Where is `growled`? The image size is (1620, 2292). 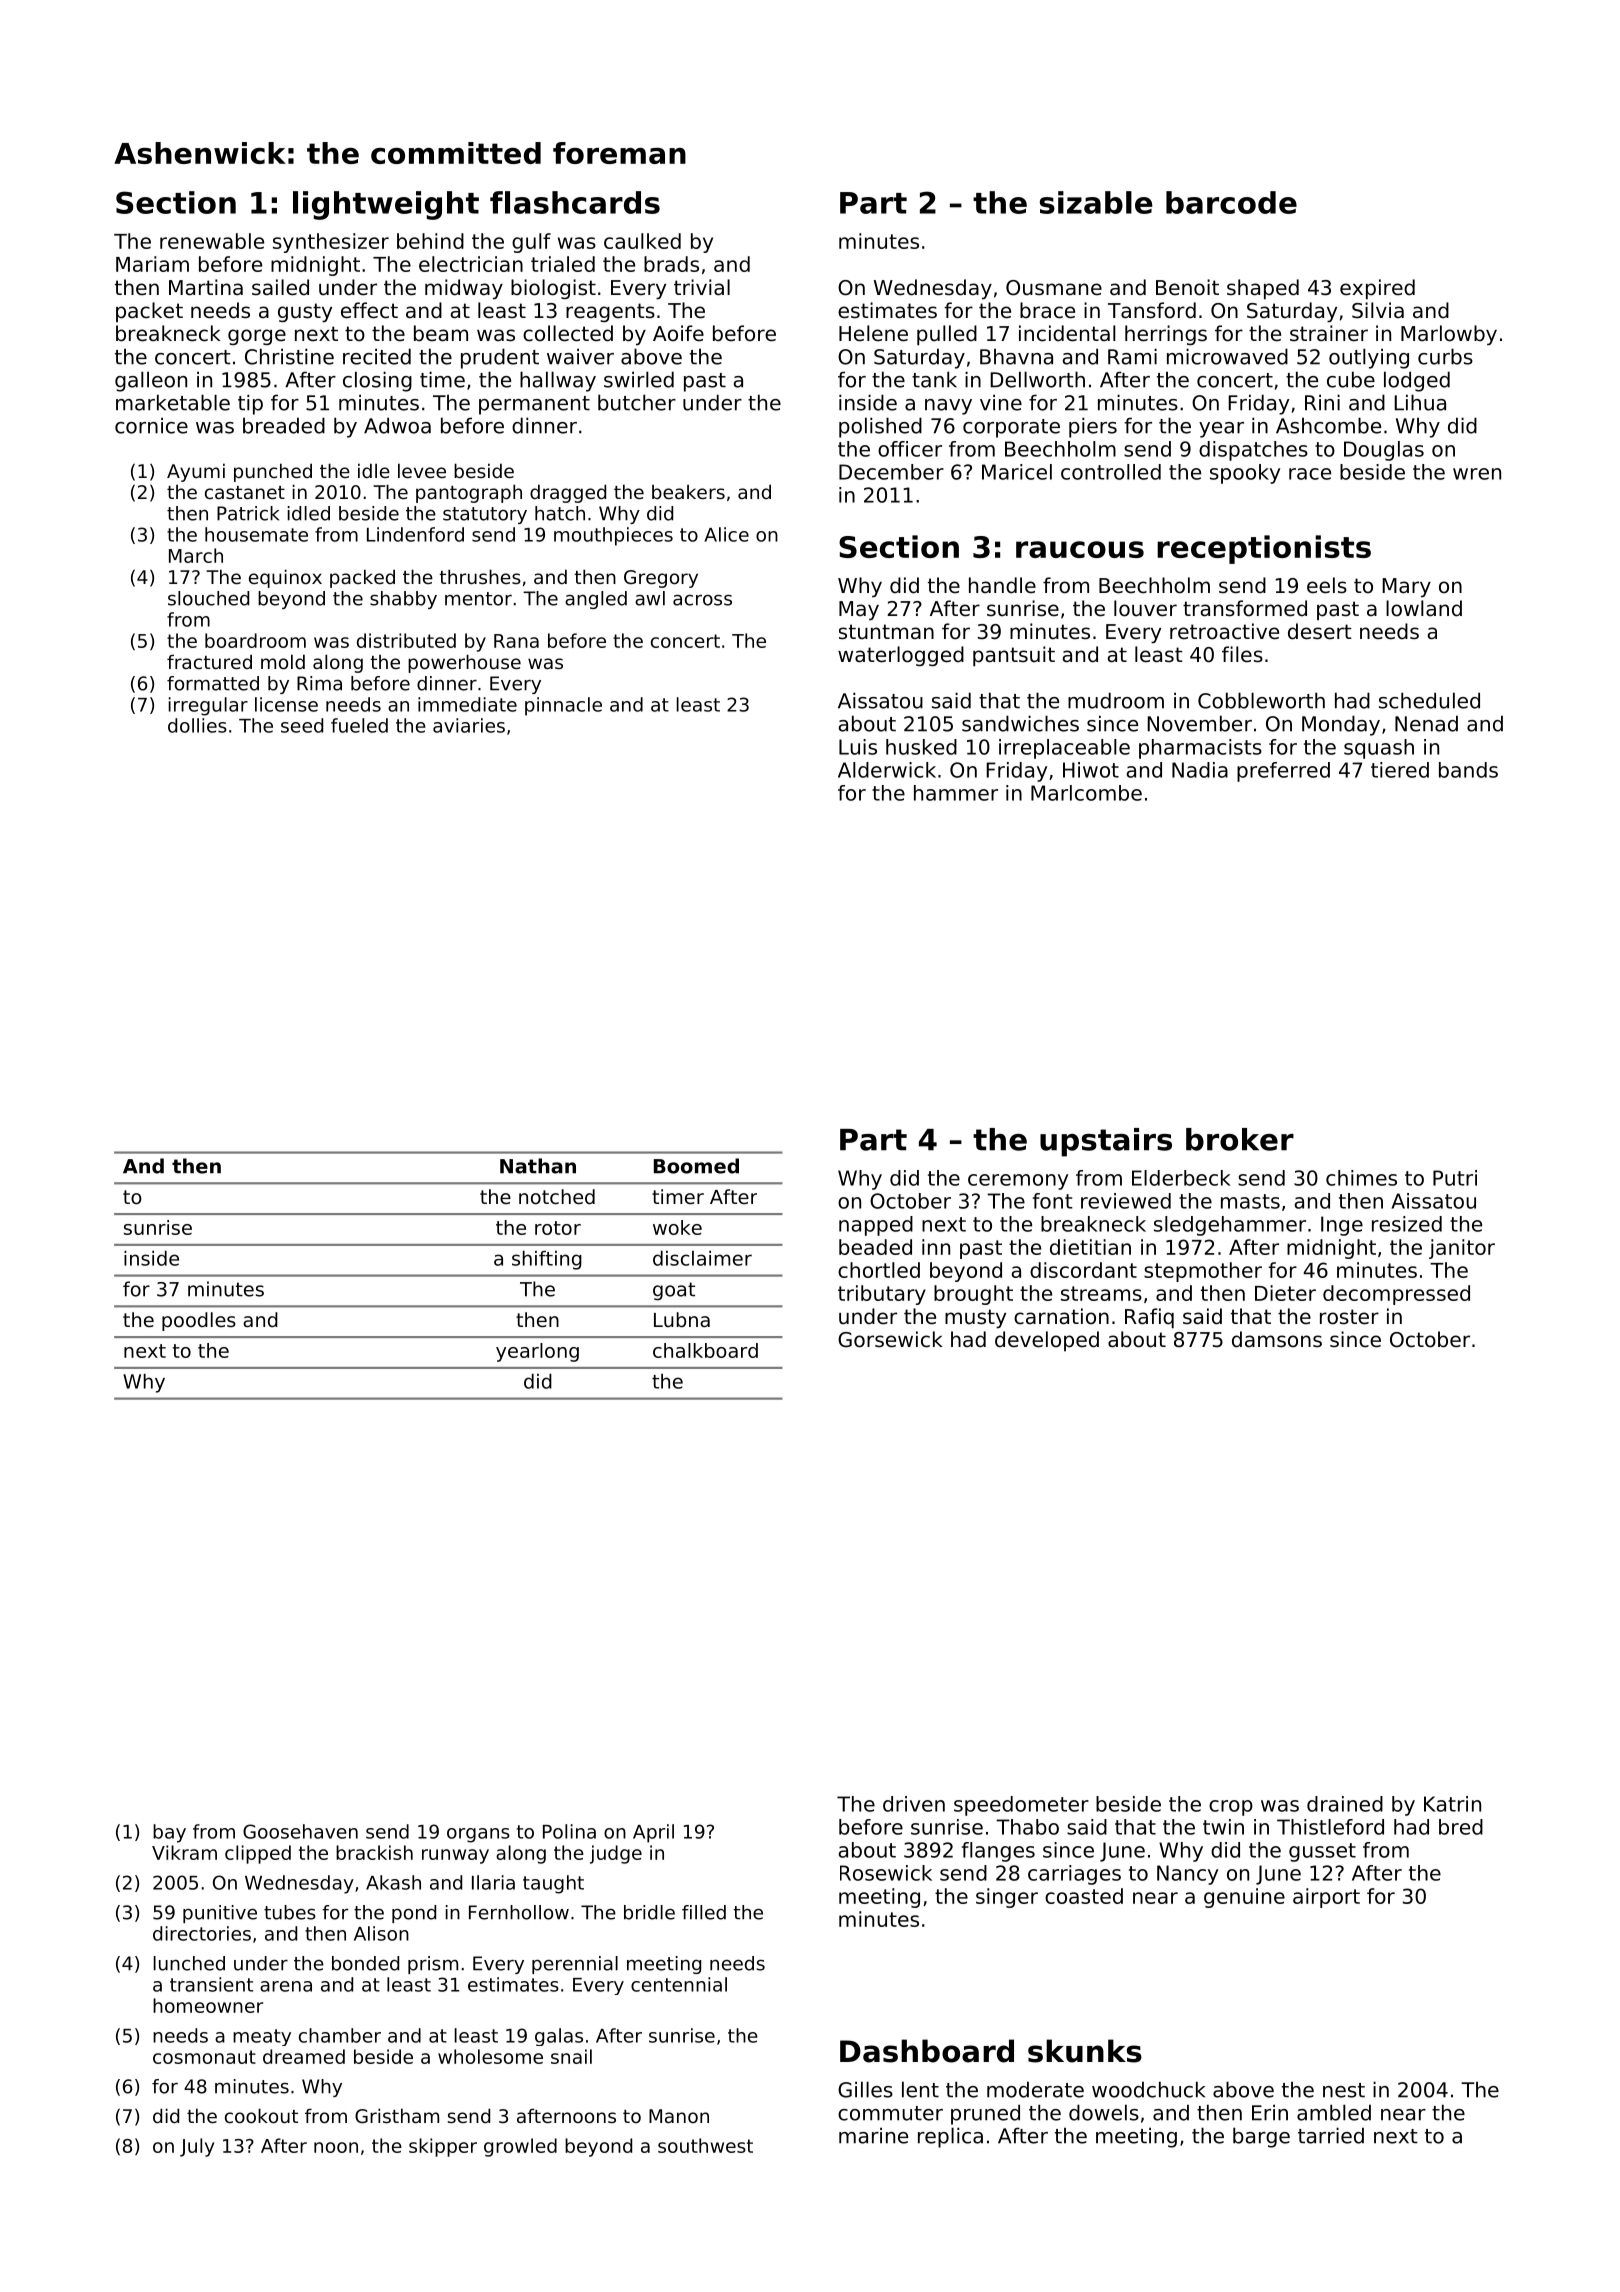 growled is located at coordinates (520, 2147).
